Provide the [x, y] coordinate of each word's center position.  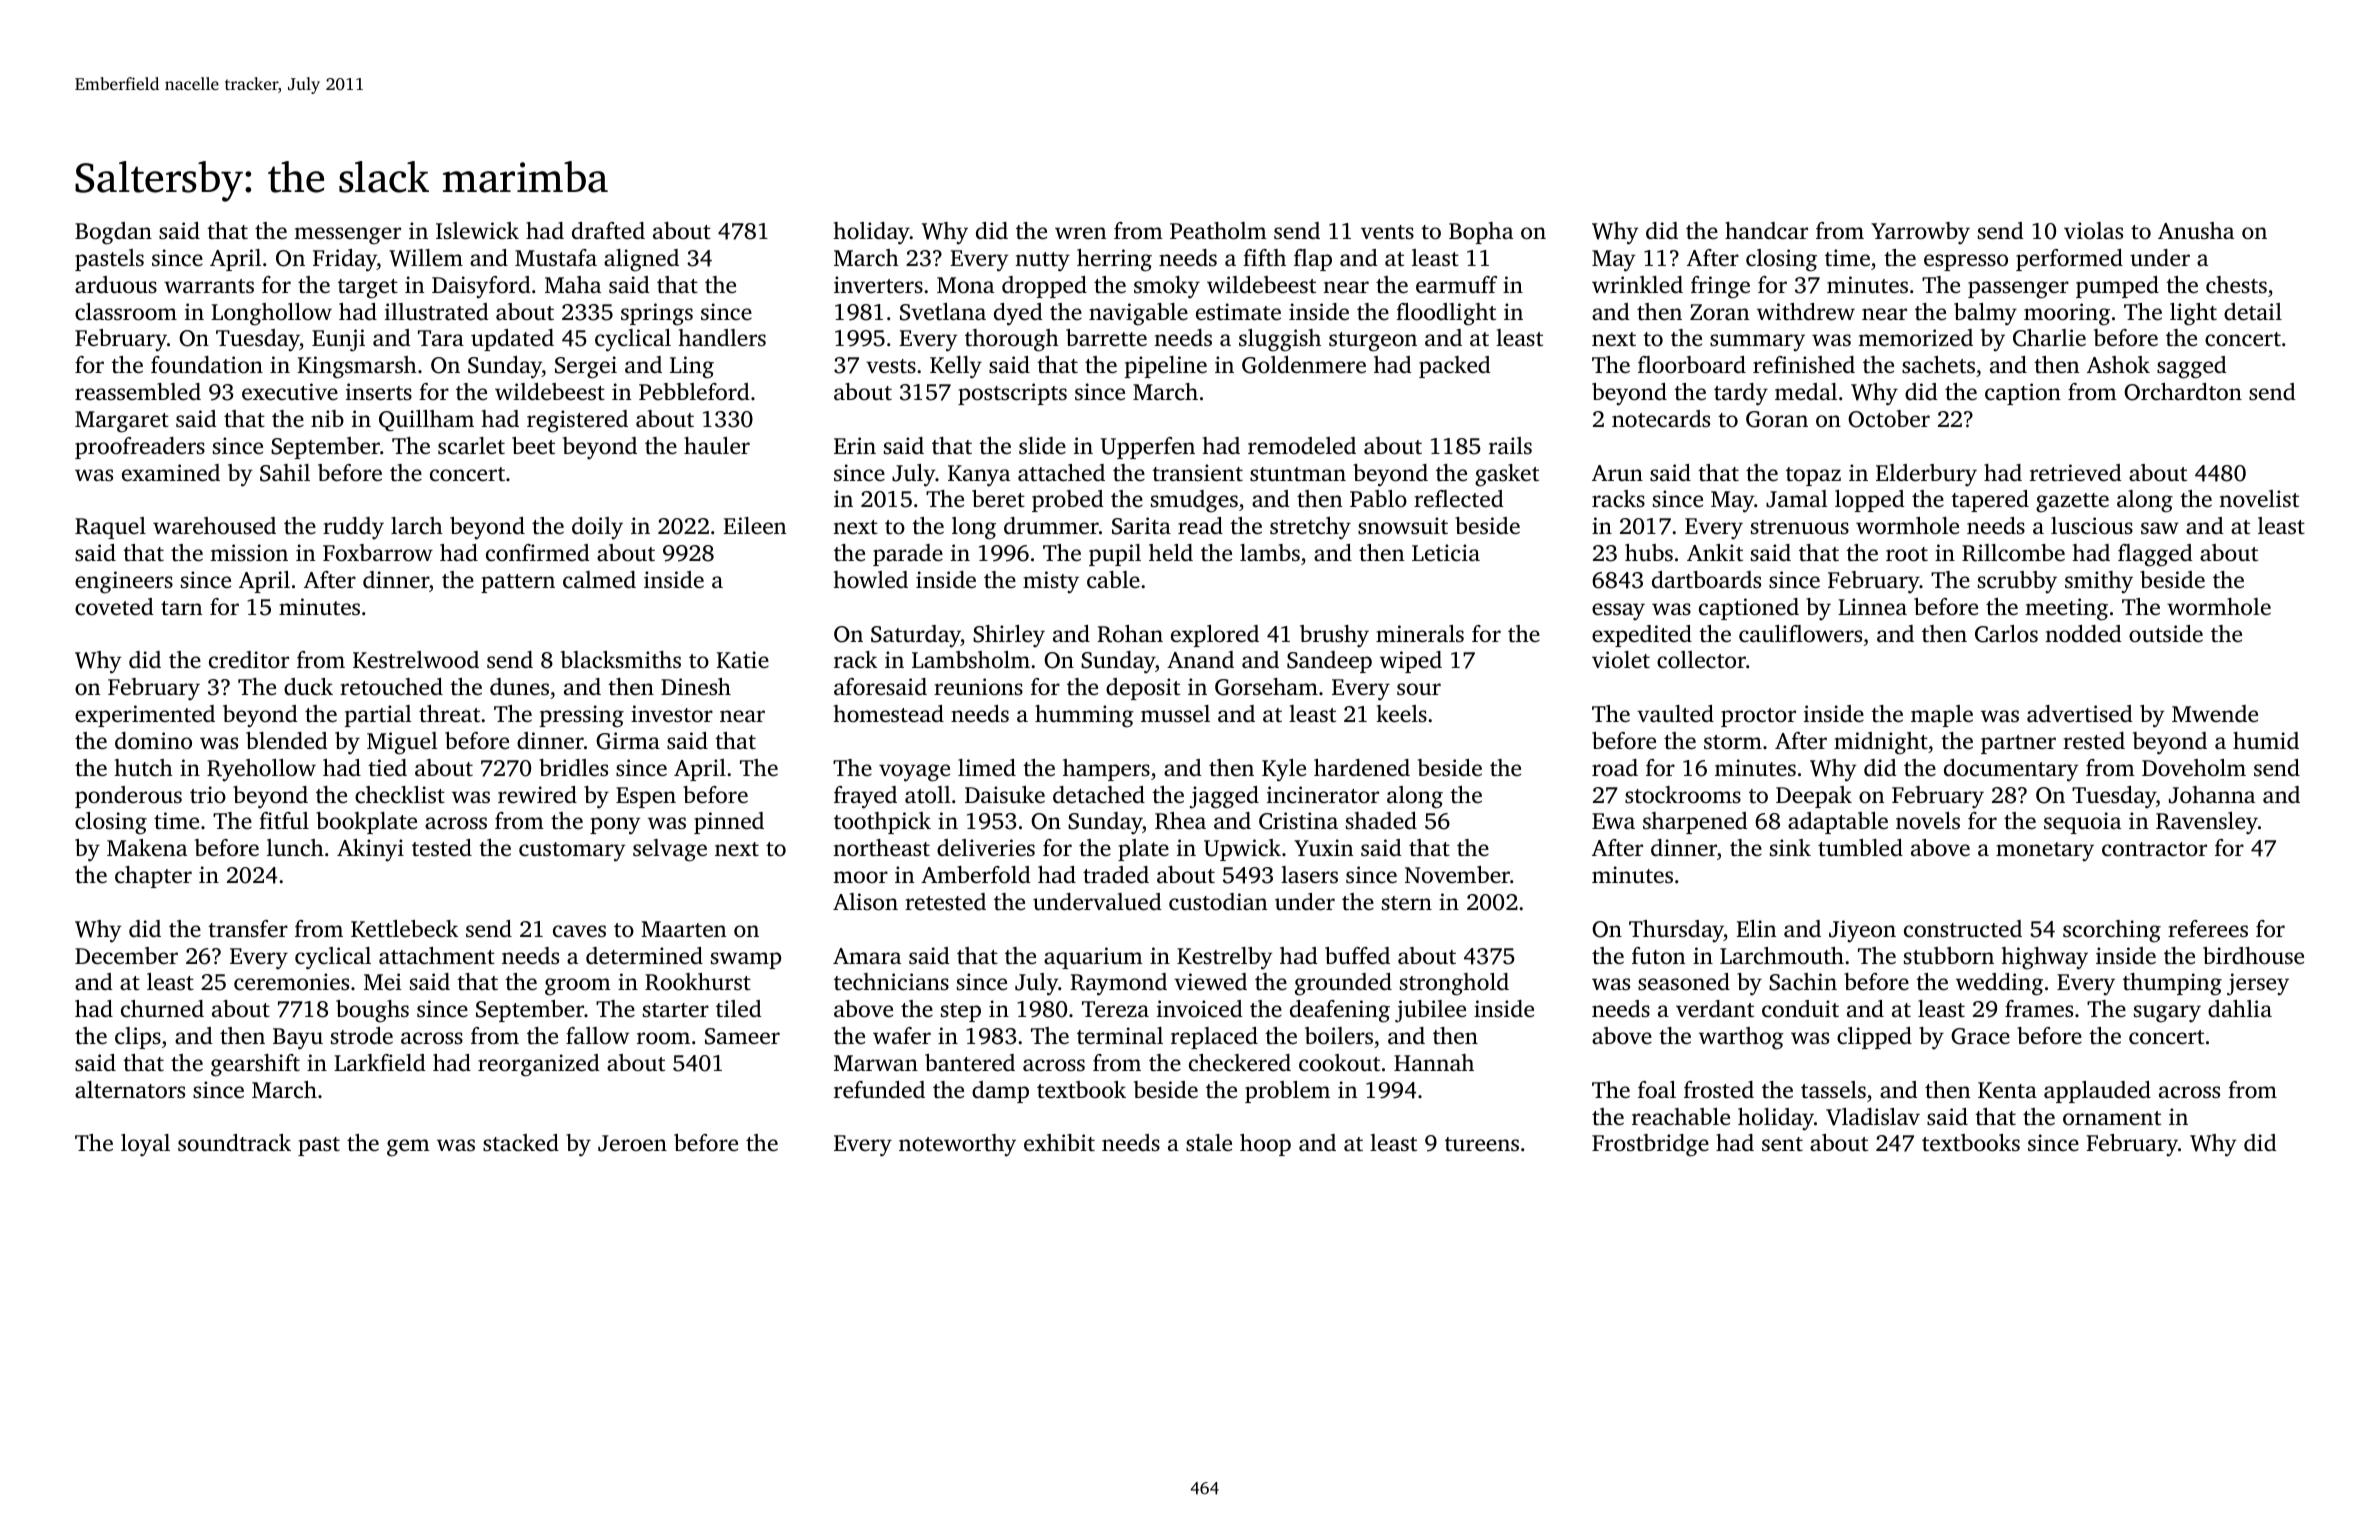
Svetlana [943, 312]
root [1907, 554]
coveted [114, 607]
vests [891, 366]
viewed [1210, 982]
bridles [573, 768]
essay [1618, 612]
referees [2208, 929]
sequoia [2082, 823]
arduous [116, 285]
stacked [521, 1142]
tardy [1741, 394]
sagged [2192, 367]
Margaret [122, 422]
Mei [383, 981]
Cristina [1298, 821]
